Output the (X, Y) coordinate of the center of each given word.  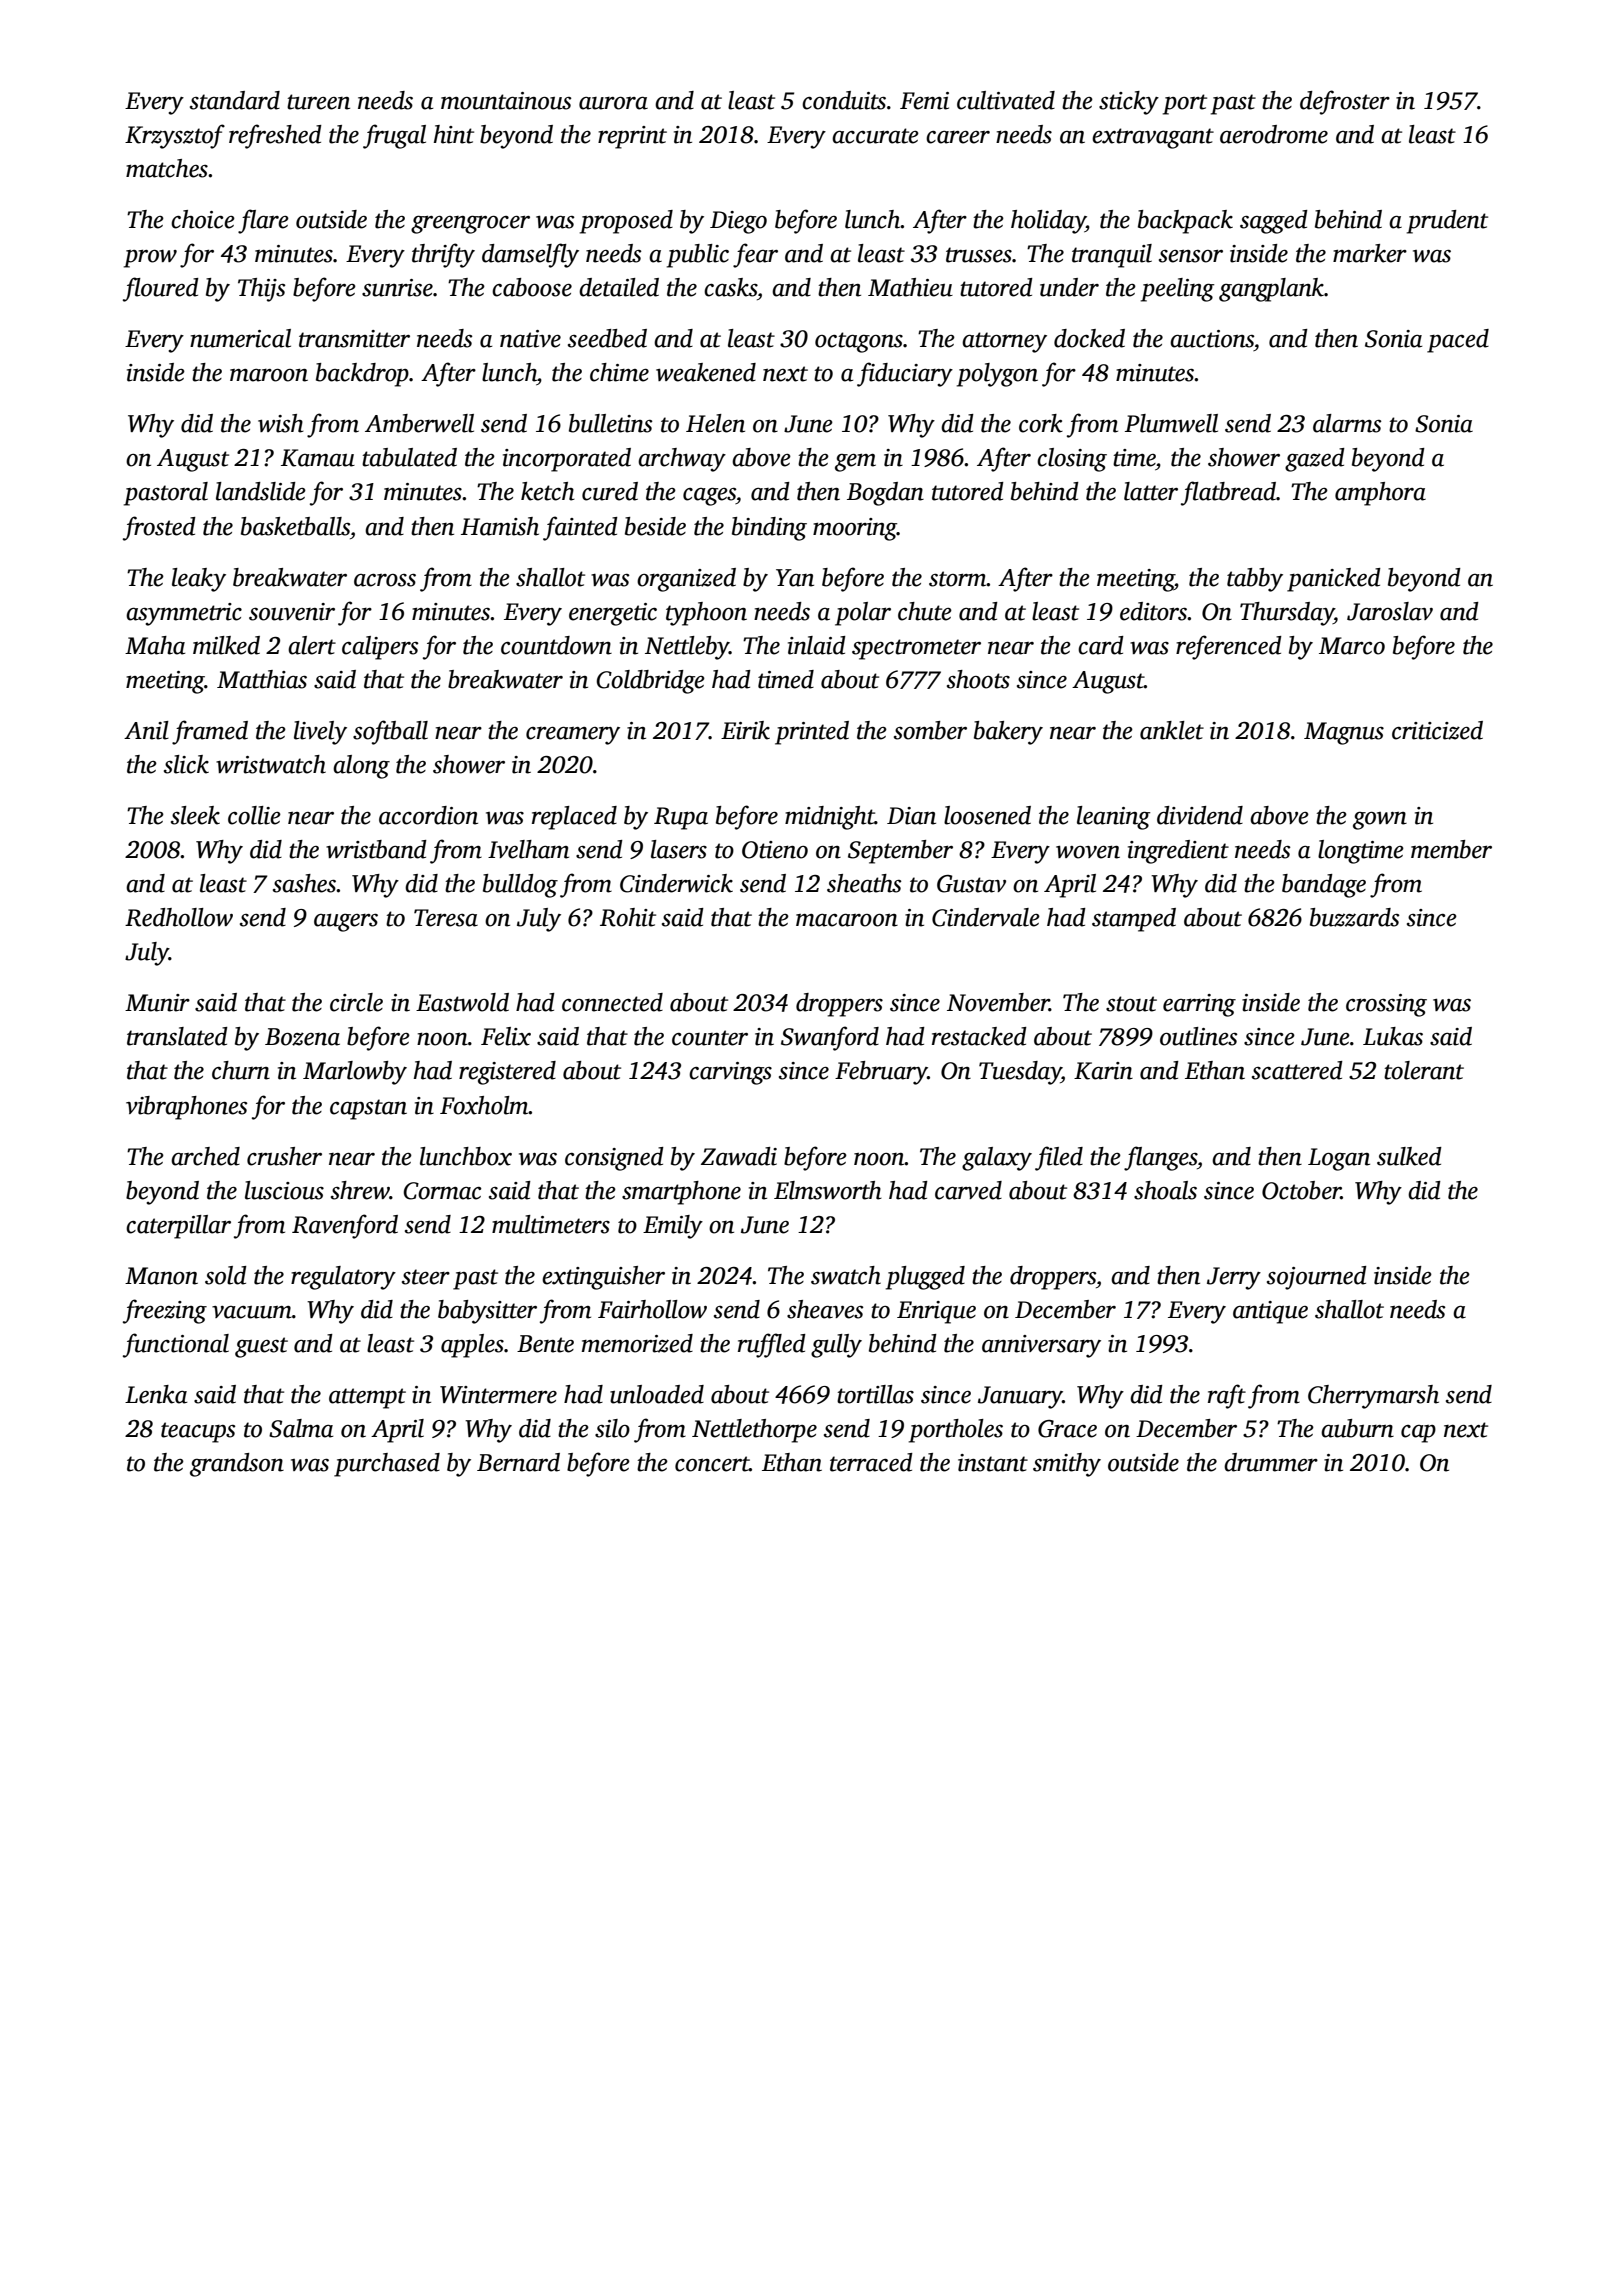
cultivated (1006, 100)
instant (993, 1463)
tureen (318, 102)
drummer (1271, 1462)
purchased (387, 1465)
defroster (1345, 102)
